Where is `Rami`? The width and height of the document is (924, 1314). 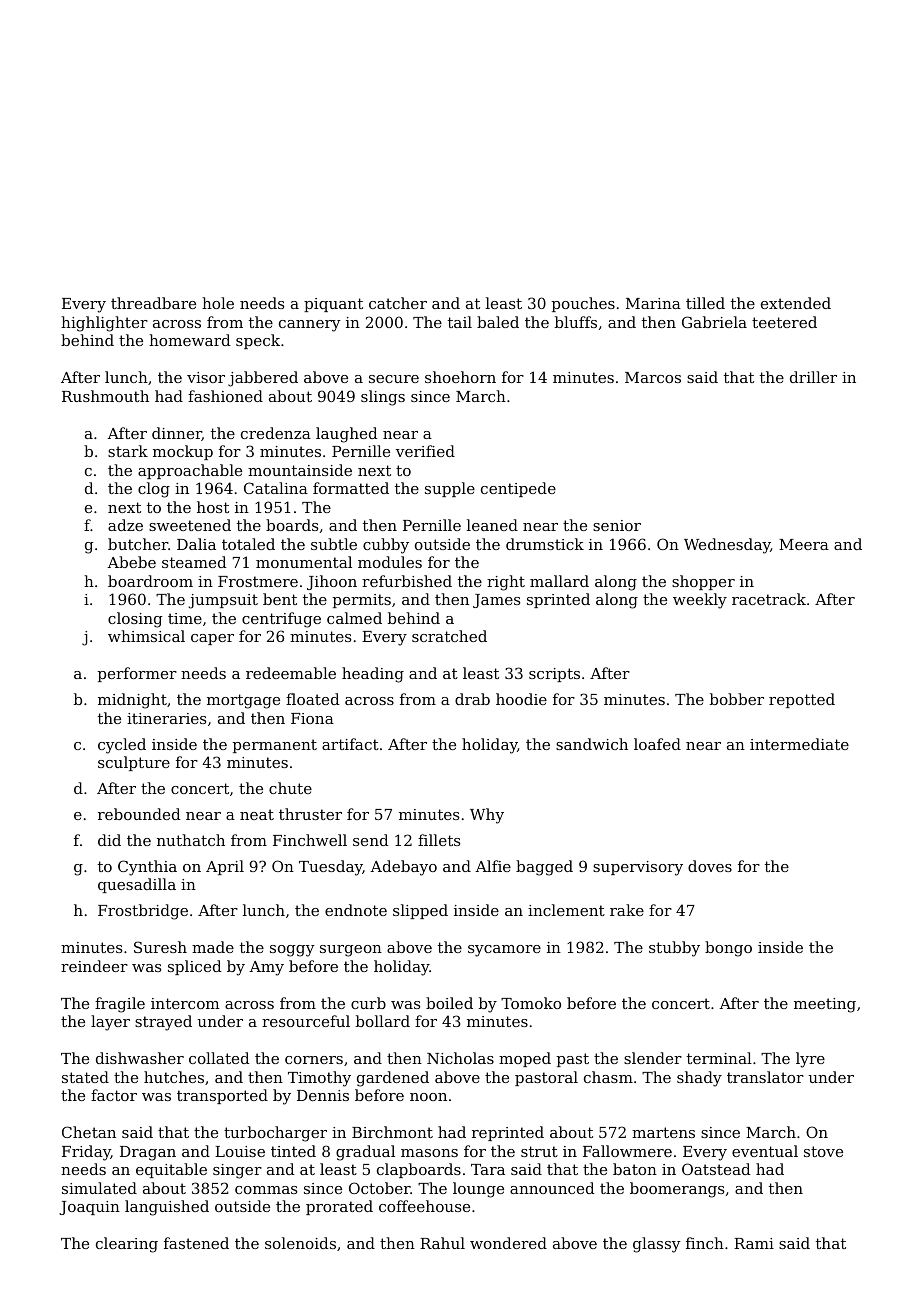
Rami is located at coordinates (754, 1243).
